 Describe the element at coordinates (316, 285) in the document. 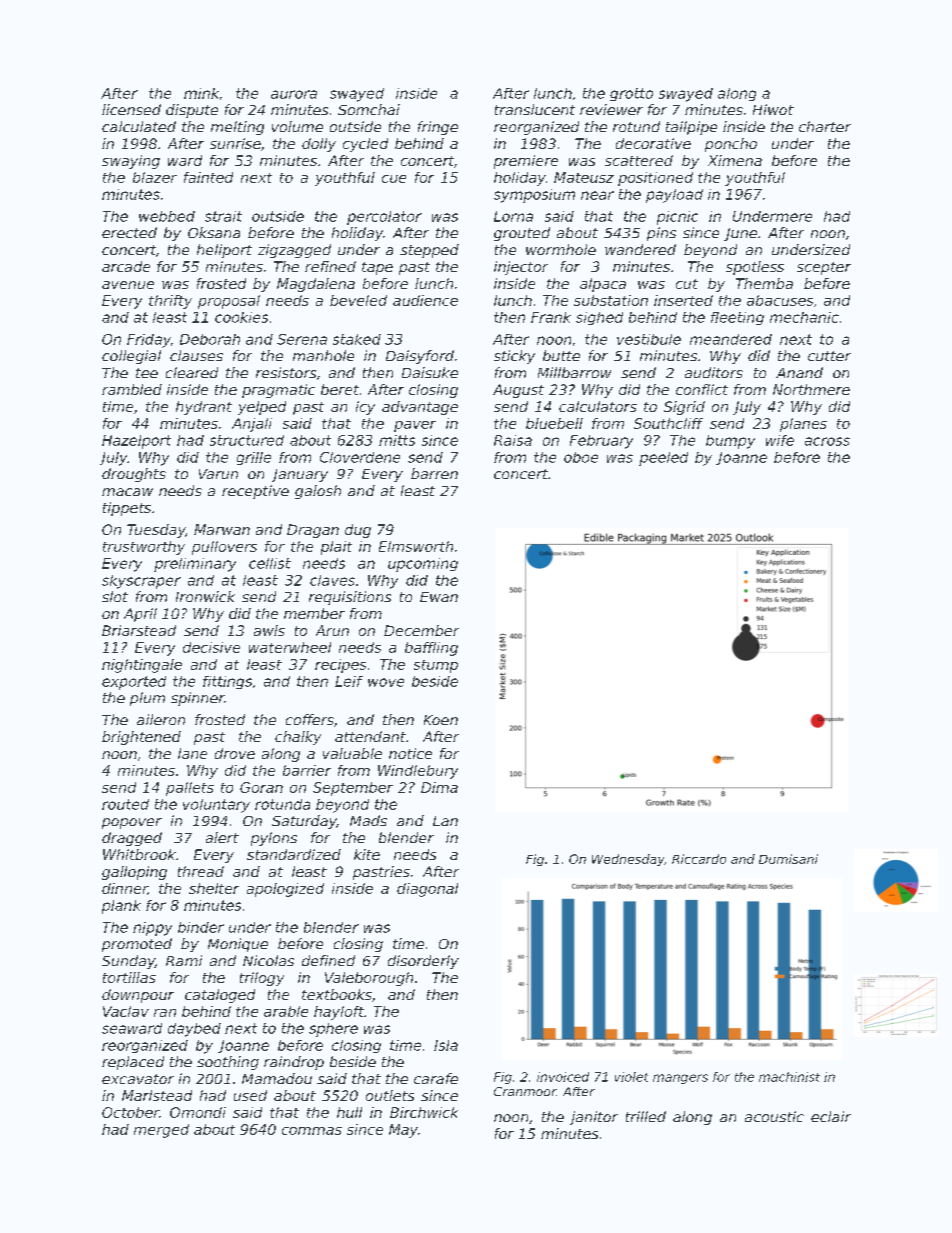

I see `Magdalena` at that location.
